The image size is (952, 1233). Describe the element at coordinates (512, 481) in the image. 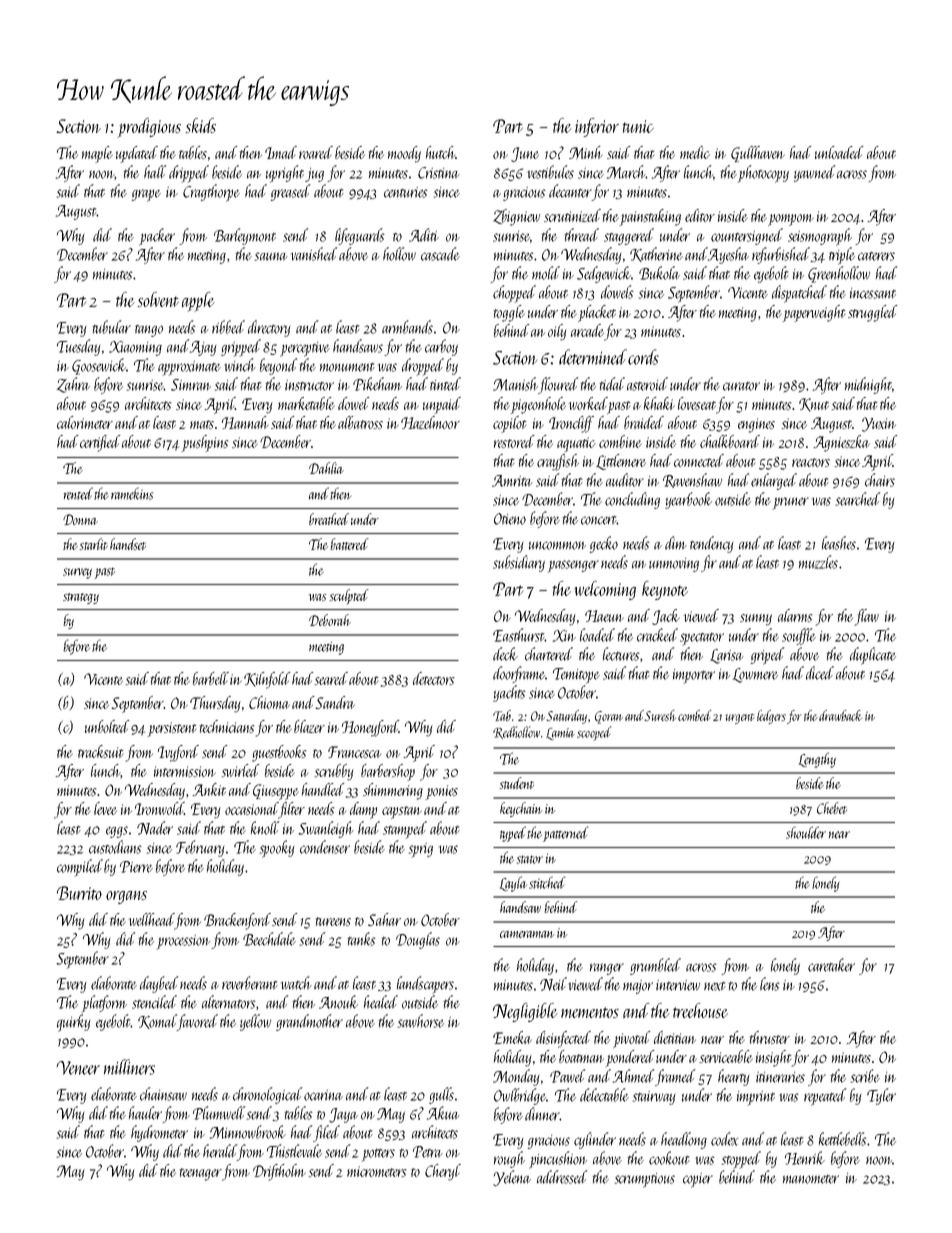

I see `Amrita` at that location.
